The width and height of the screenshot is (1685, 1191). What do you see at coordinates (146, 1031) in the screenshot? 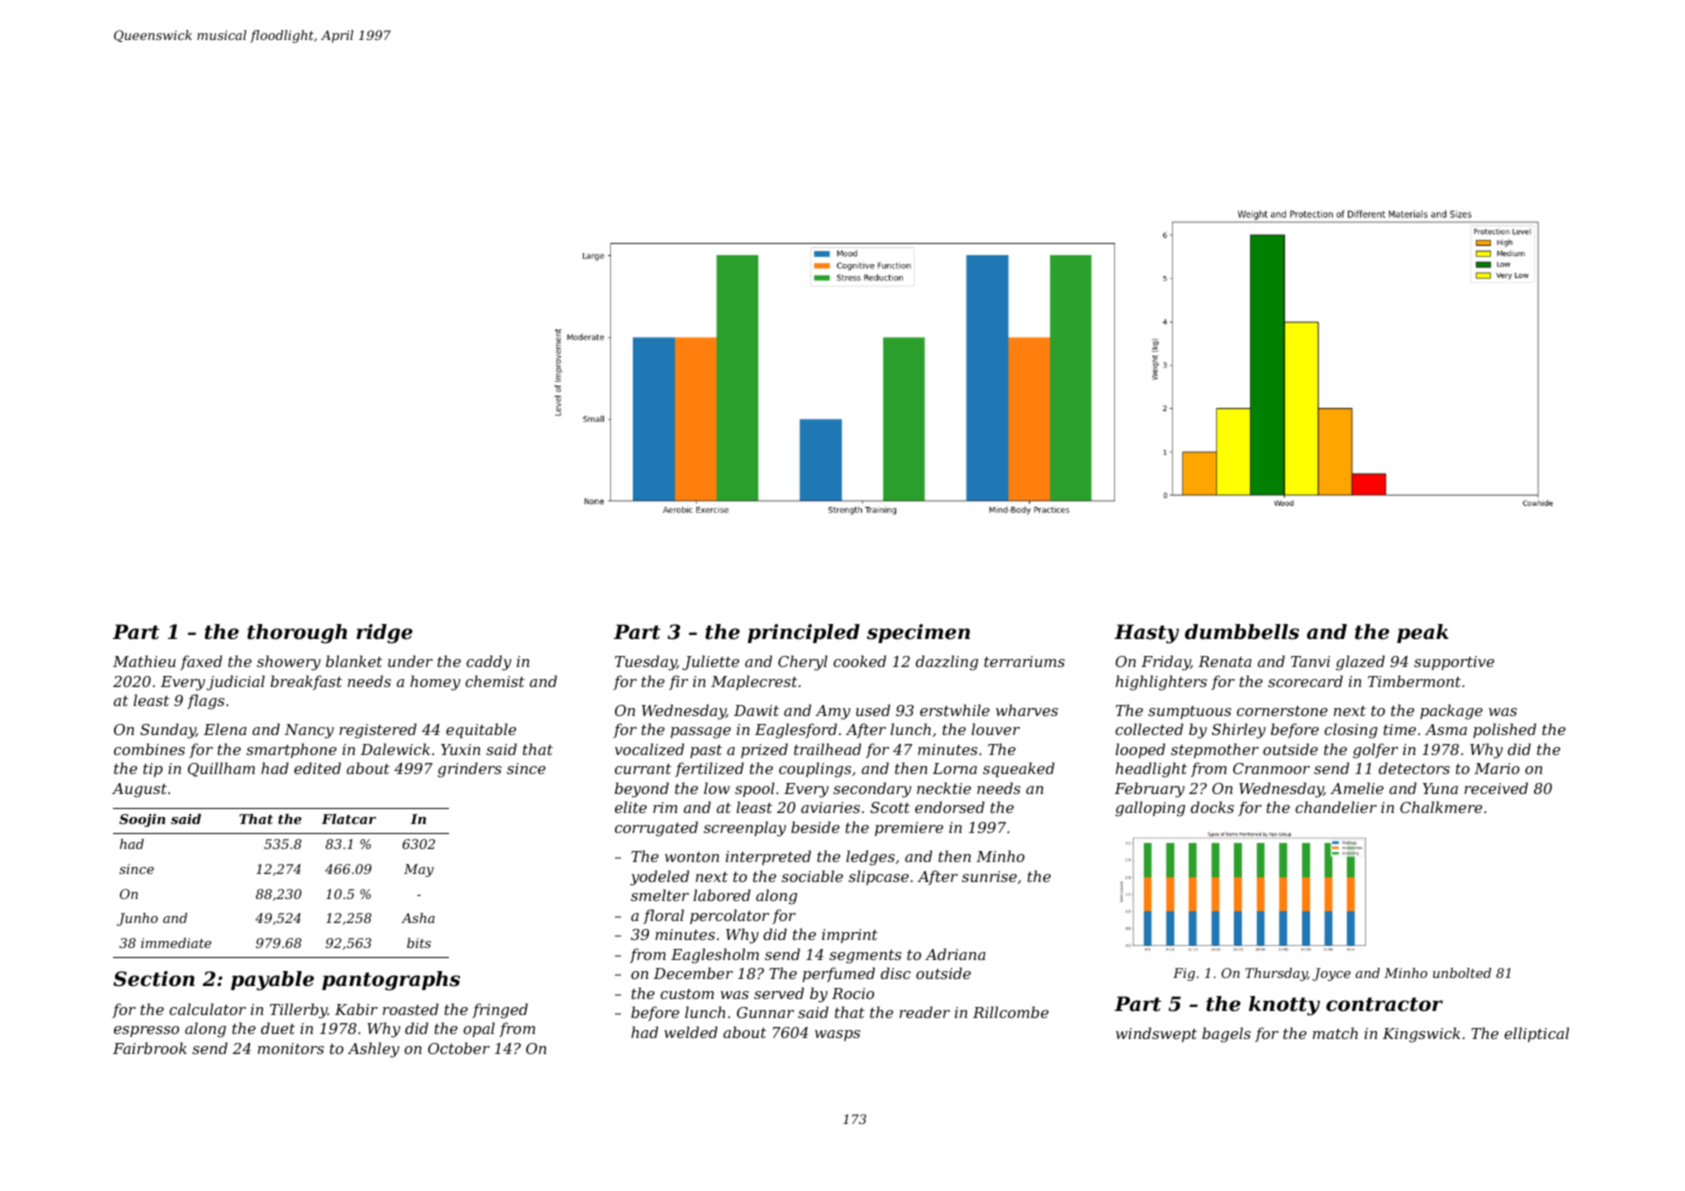
I see `espresso` at bounding box center [146, 1031].
